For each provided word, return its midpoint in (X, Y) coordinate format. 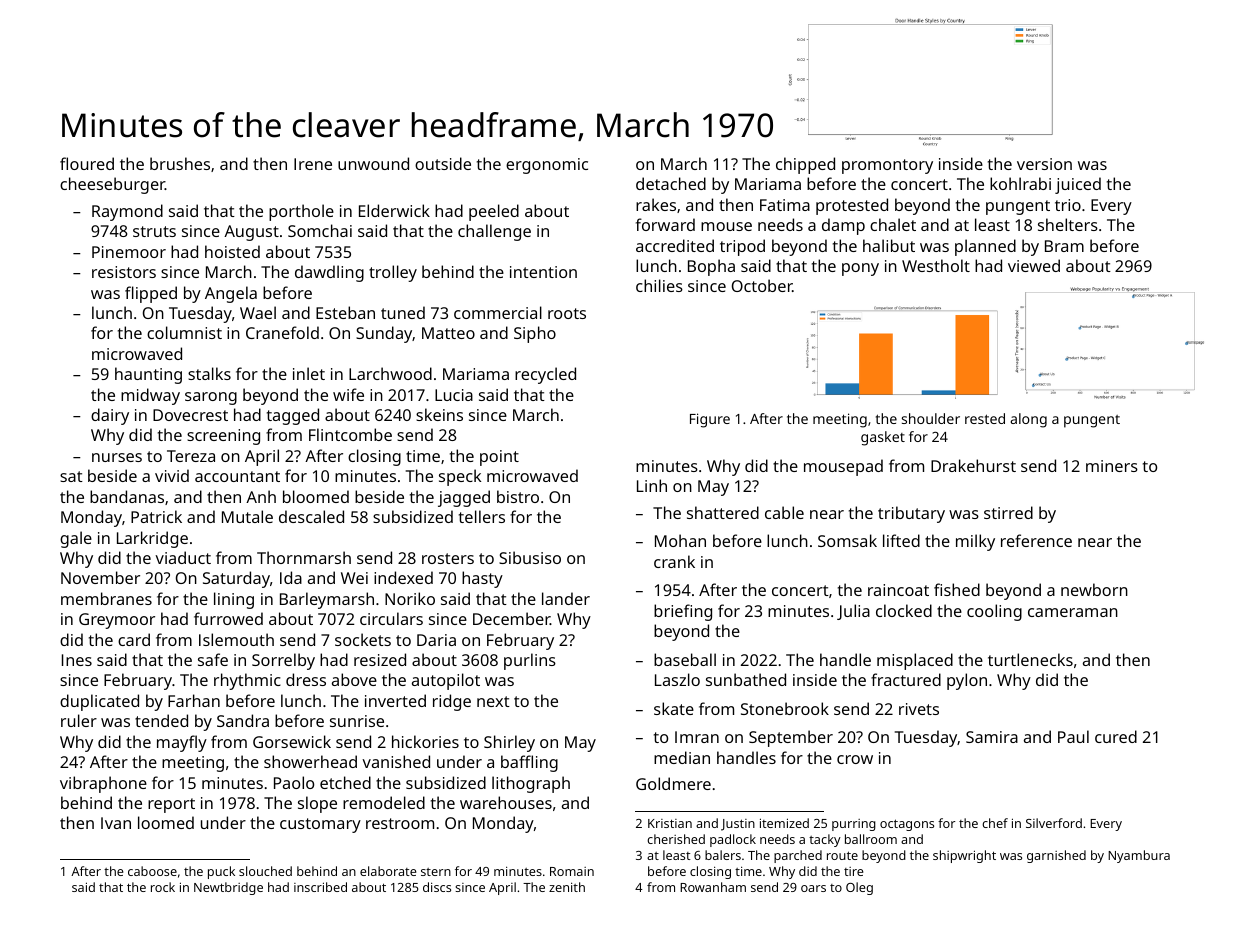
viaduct (183, 557)
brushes (180, 163)
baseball (685, 659)
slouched (265, 871)
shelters (1068, 224)
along (1028, 420)
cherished (676, 839)
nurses (117, 457)
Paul (1073, 736)
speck (460, 477)
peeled (494, 212)
